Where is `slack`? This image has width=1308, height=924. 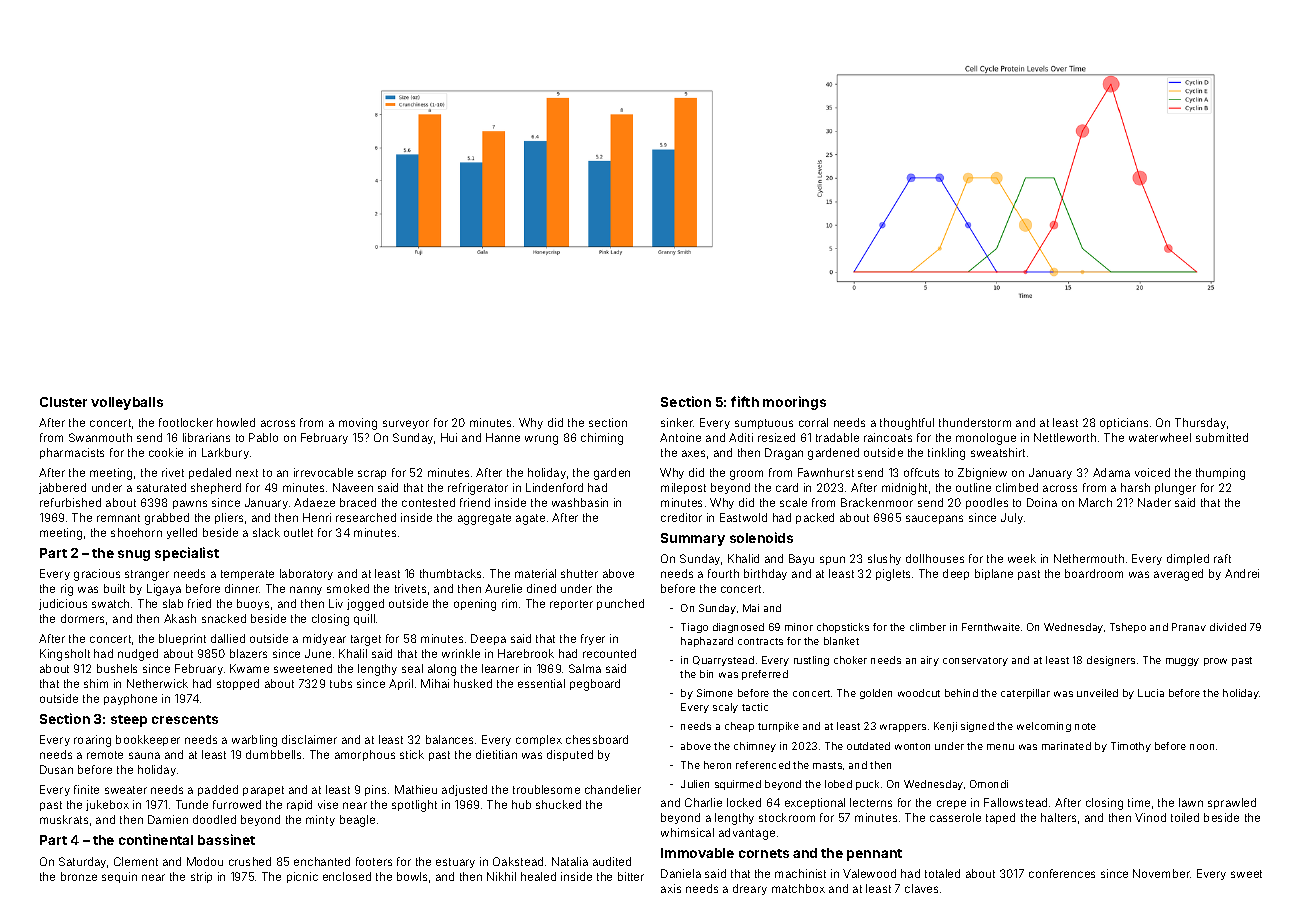
slack is located at coordinates (266, 532).
